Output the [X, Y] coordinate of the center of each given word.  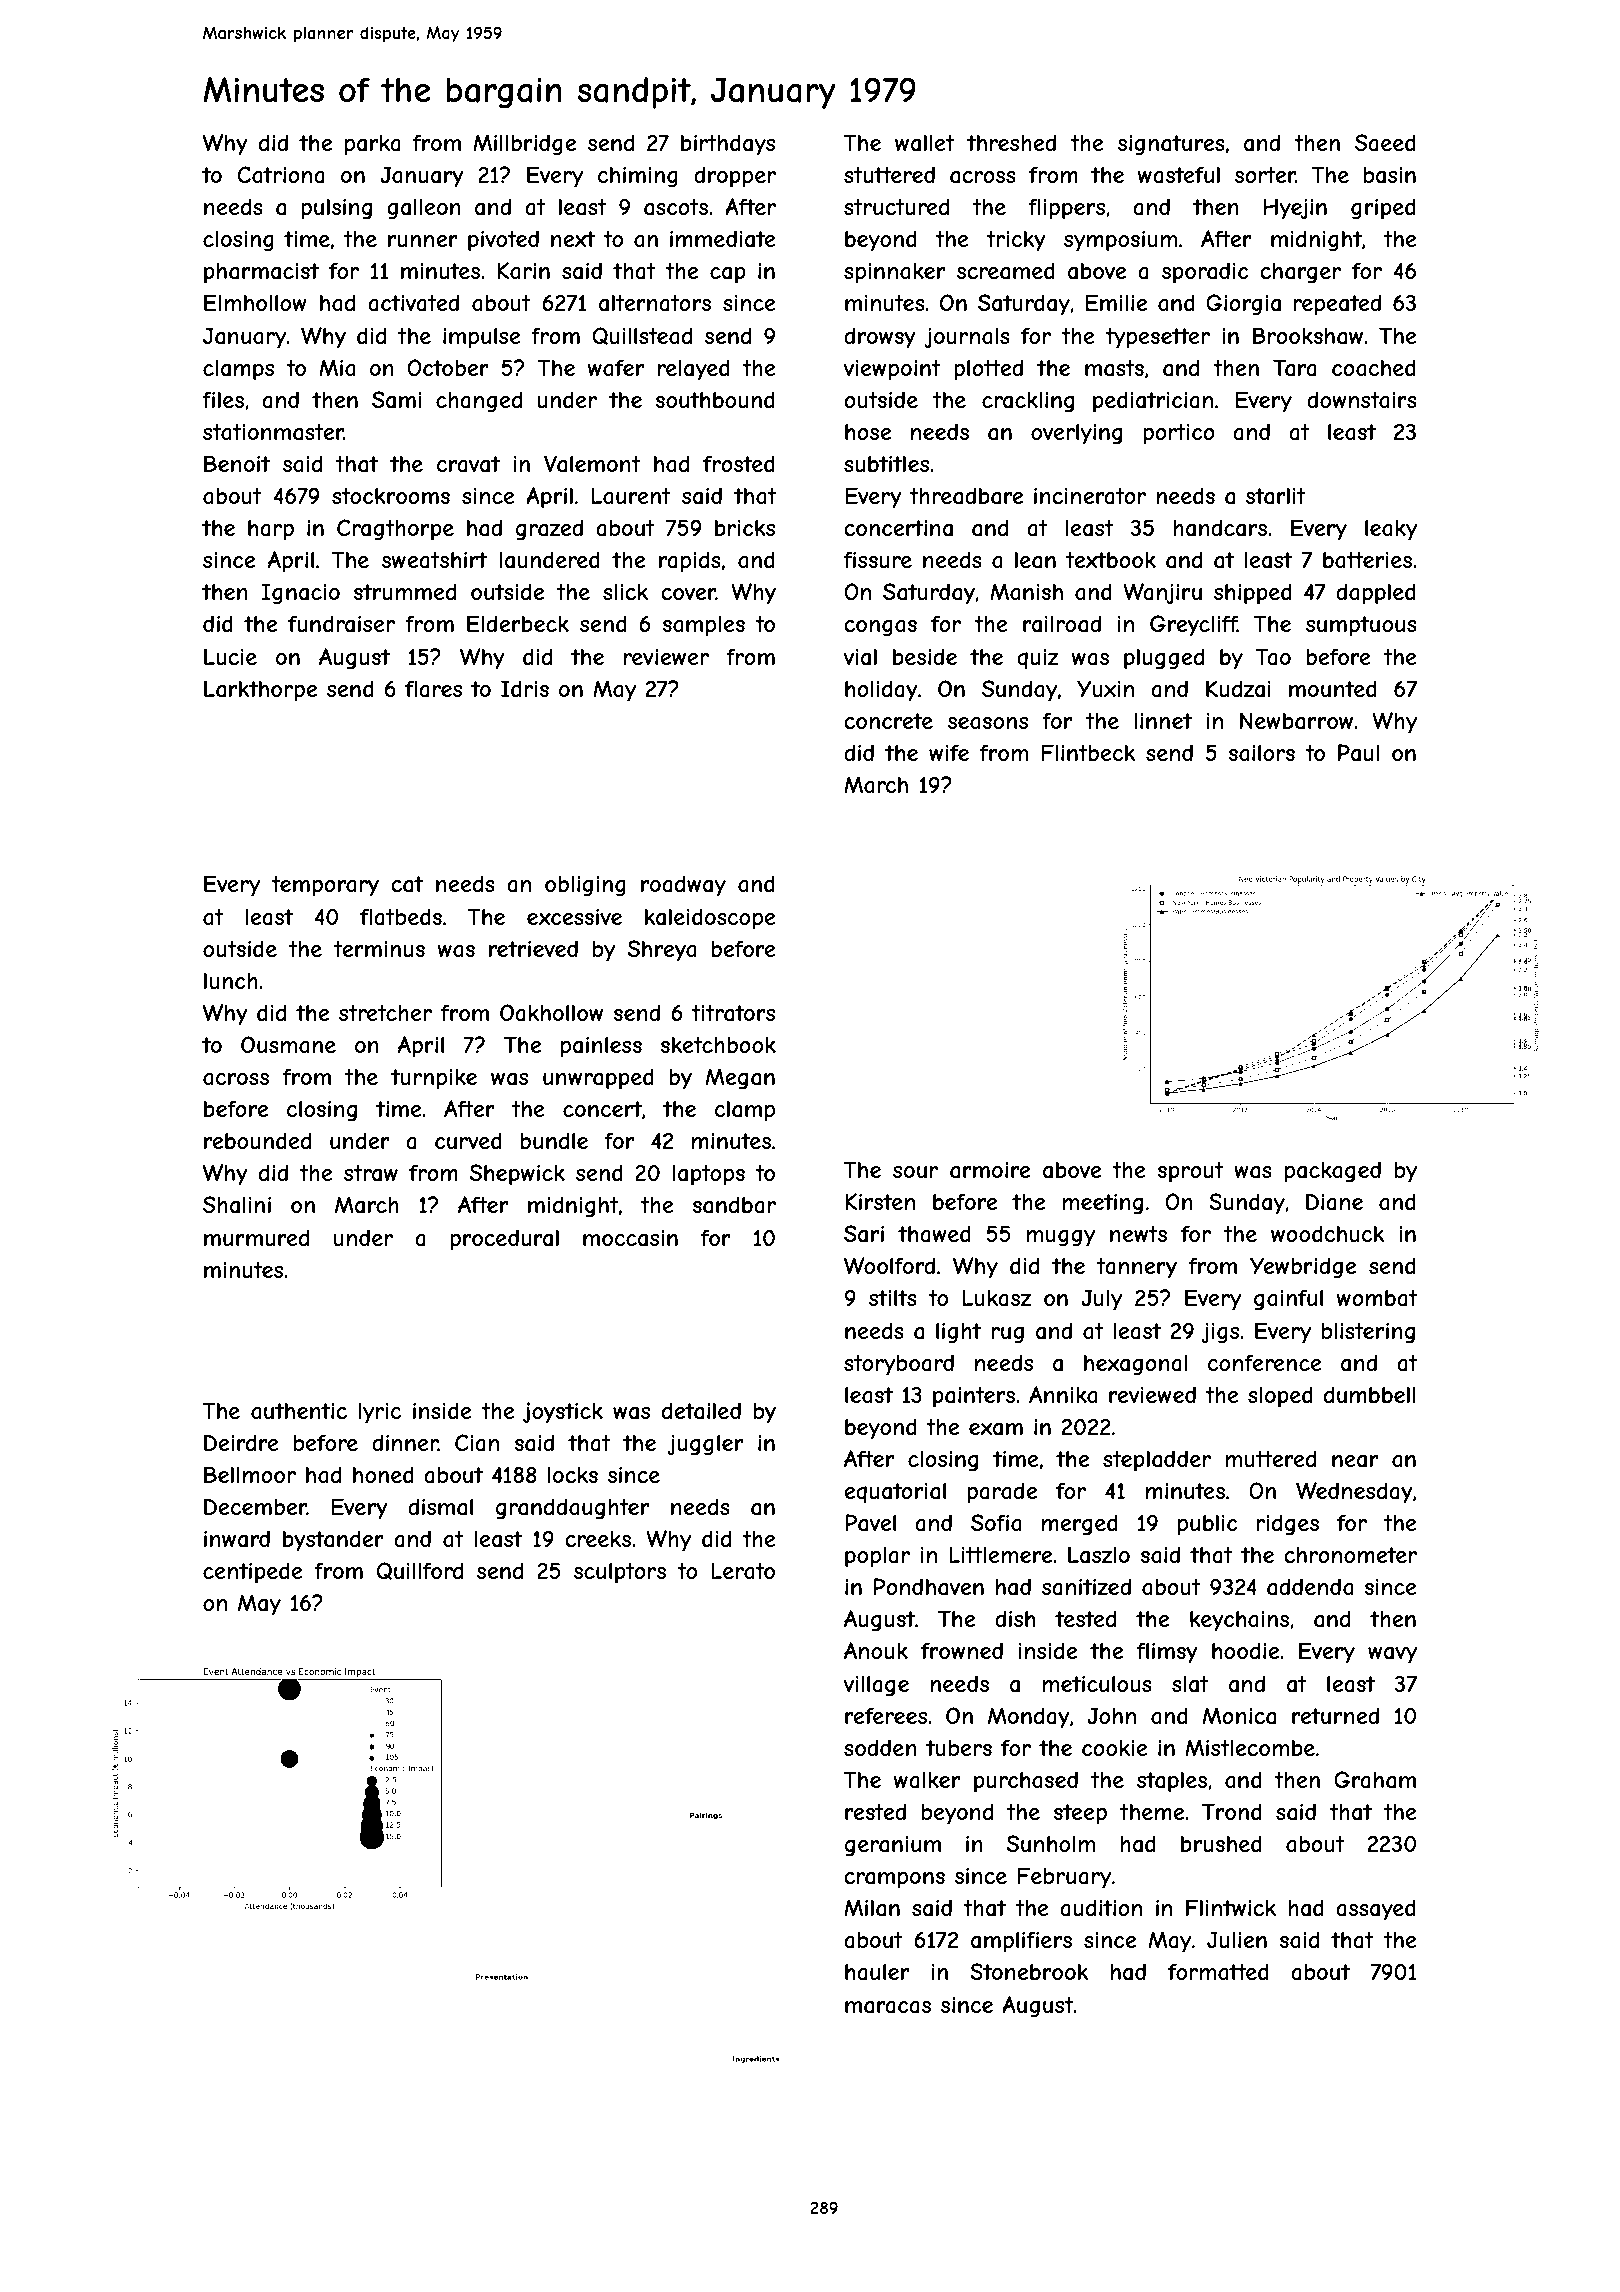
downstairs [1362, 399]
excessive [574, 916]
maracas [888, 2007]
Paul [1358, 753]
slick [625, 592]
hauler [877, 1972]
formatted [1218, 1971]
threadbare [966, 496]
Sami [396, 400]
